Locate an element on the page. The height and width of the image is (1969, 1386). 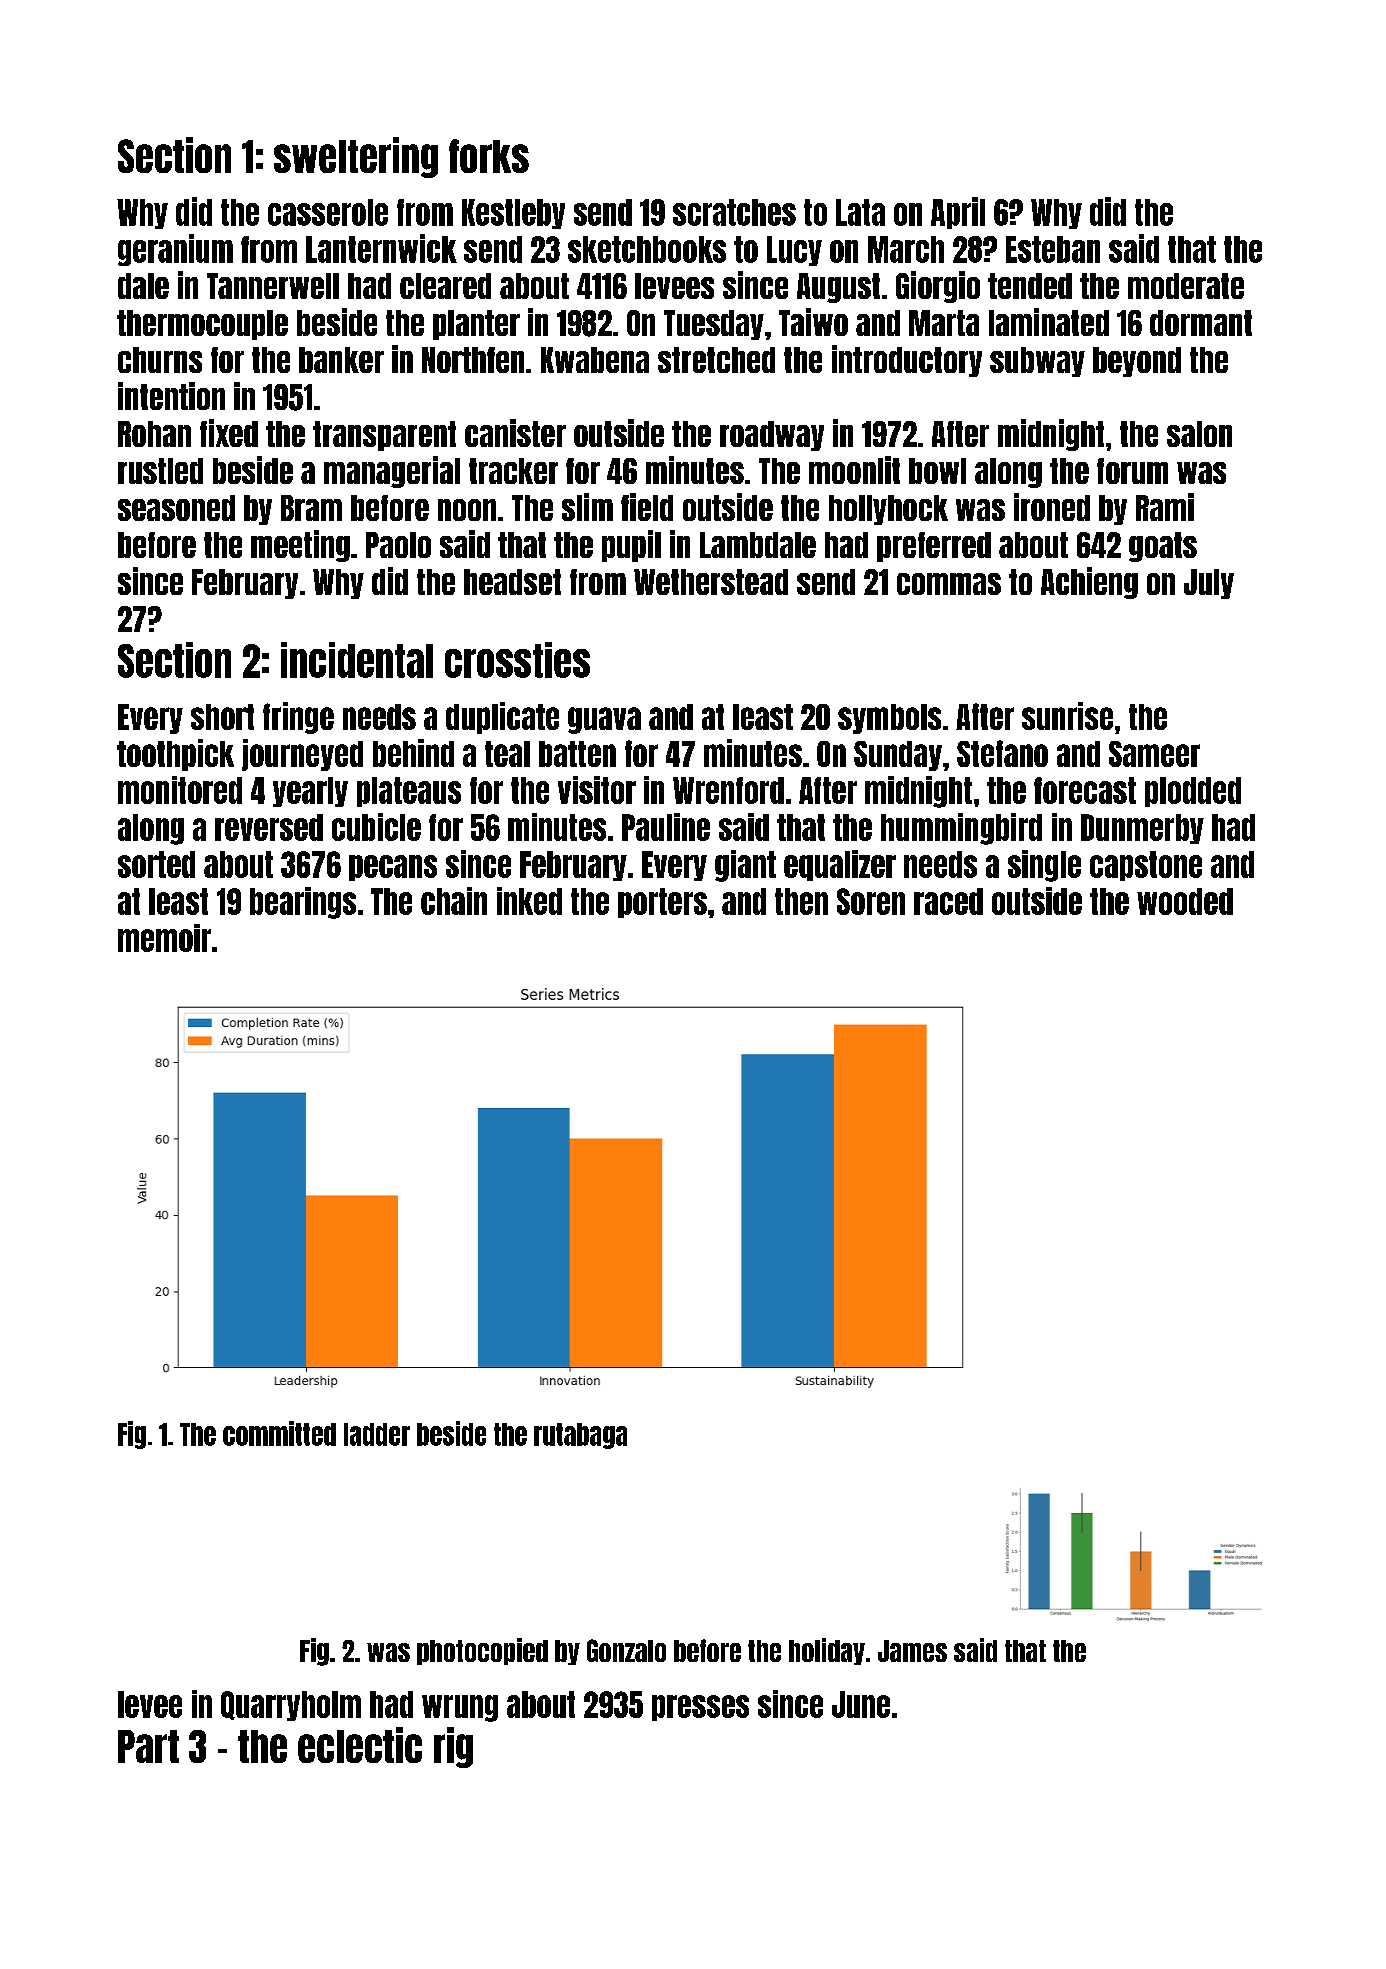
goats is located at coordinates (1163, 547).
